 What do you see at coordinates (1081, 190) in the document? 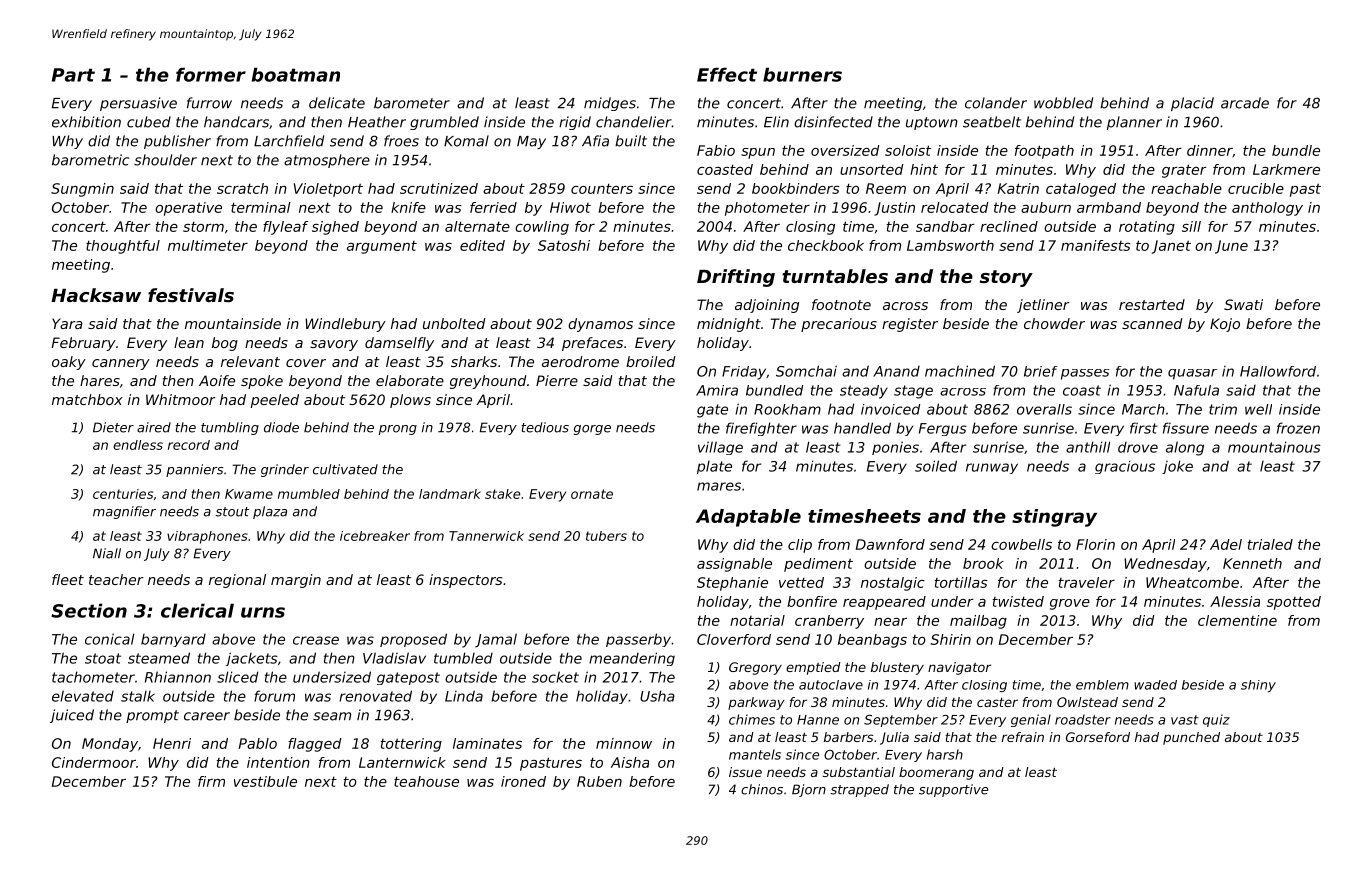
I see `cataloged` at bounding box center [1081, 190].
